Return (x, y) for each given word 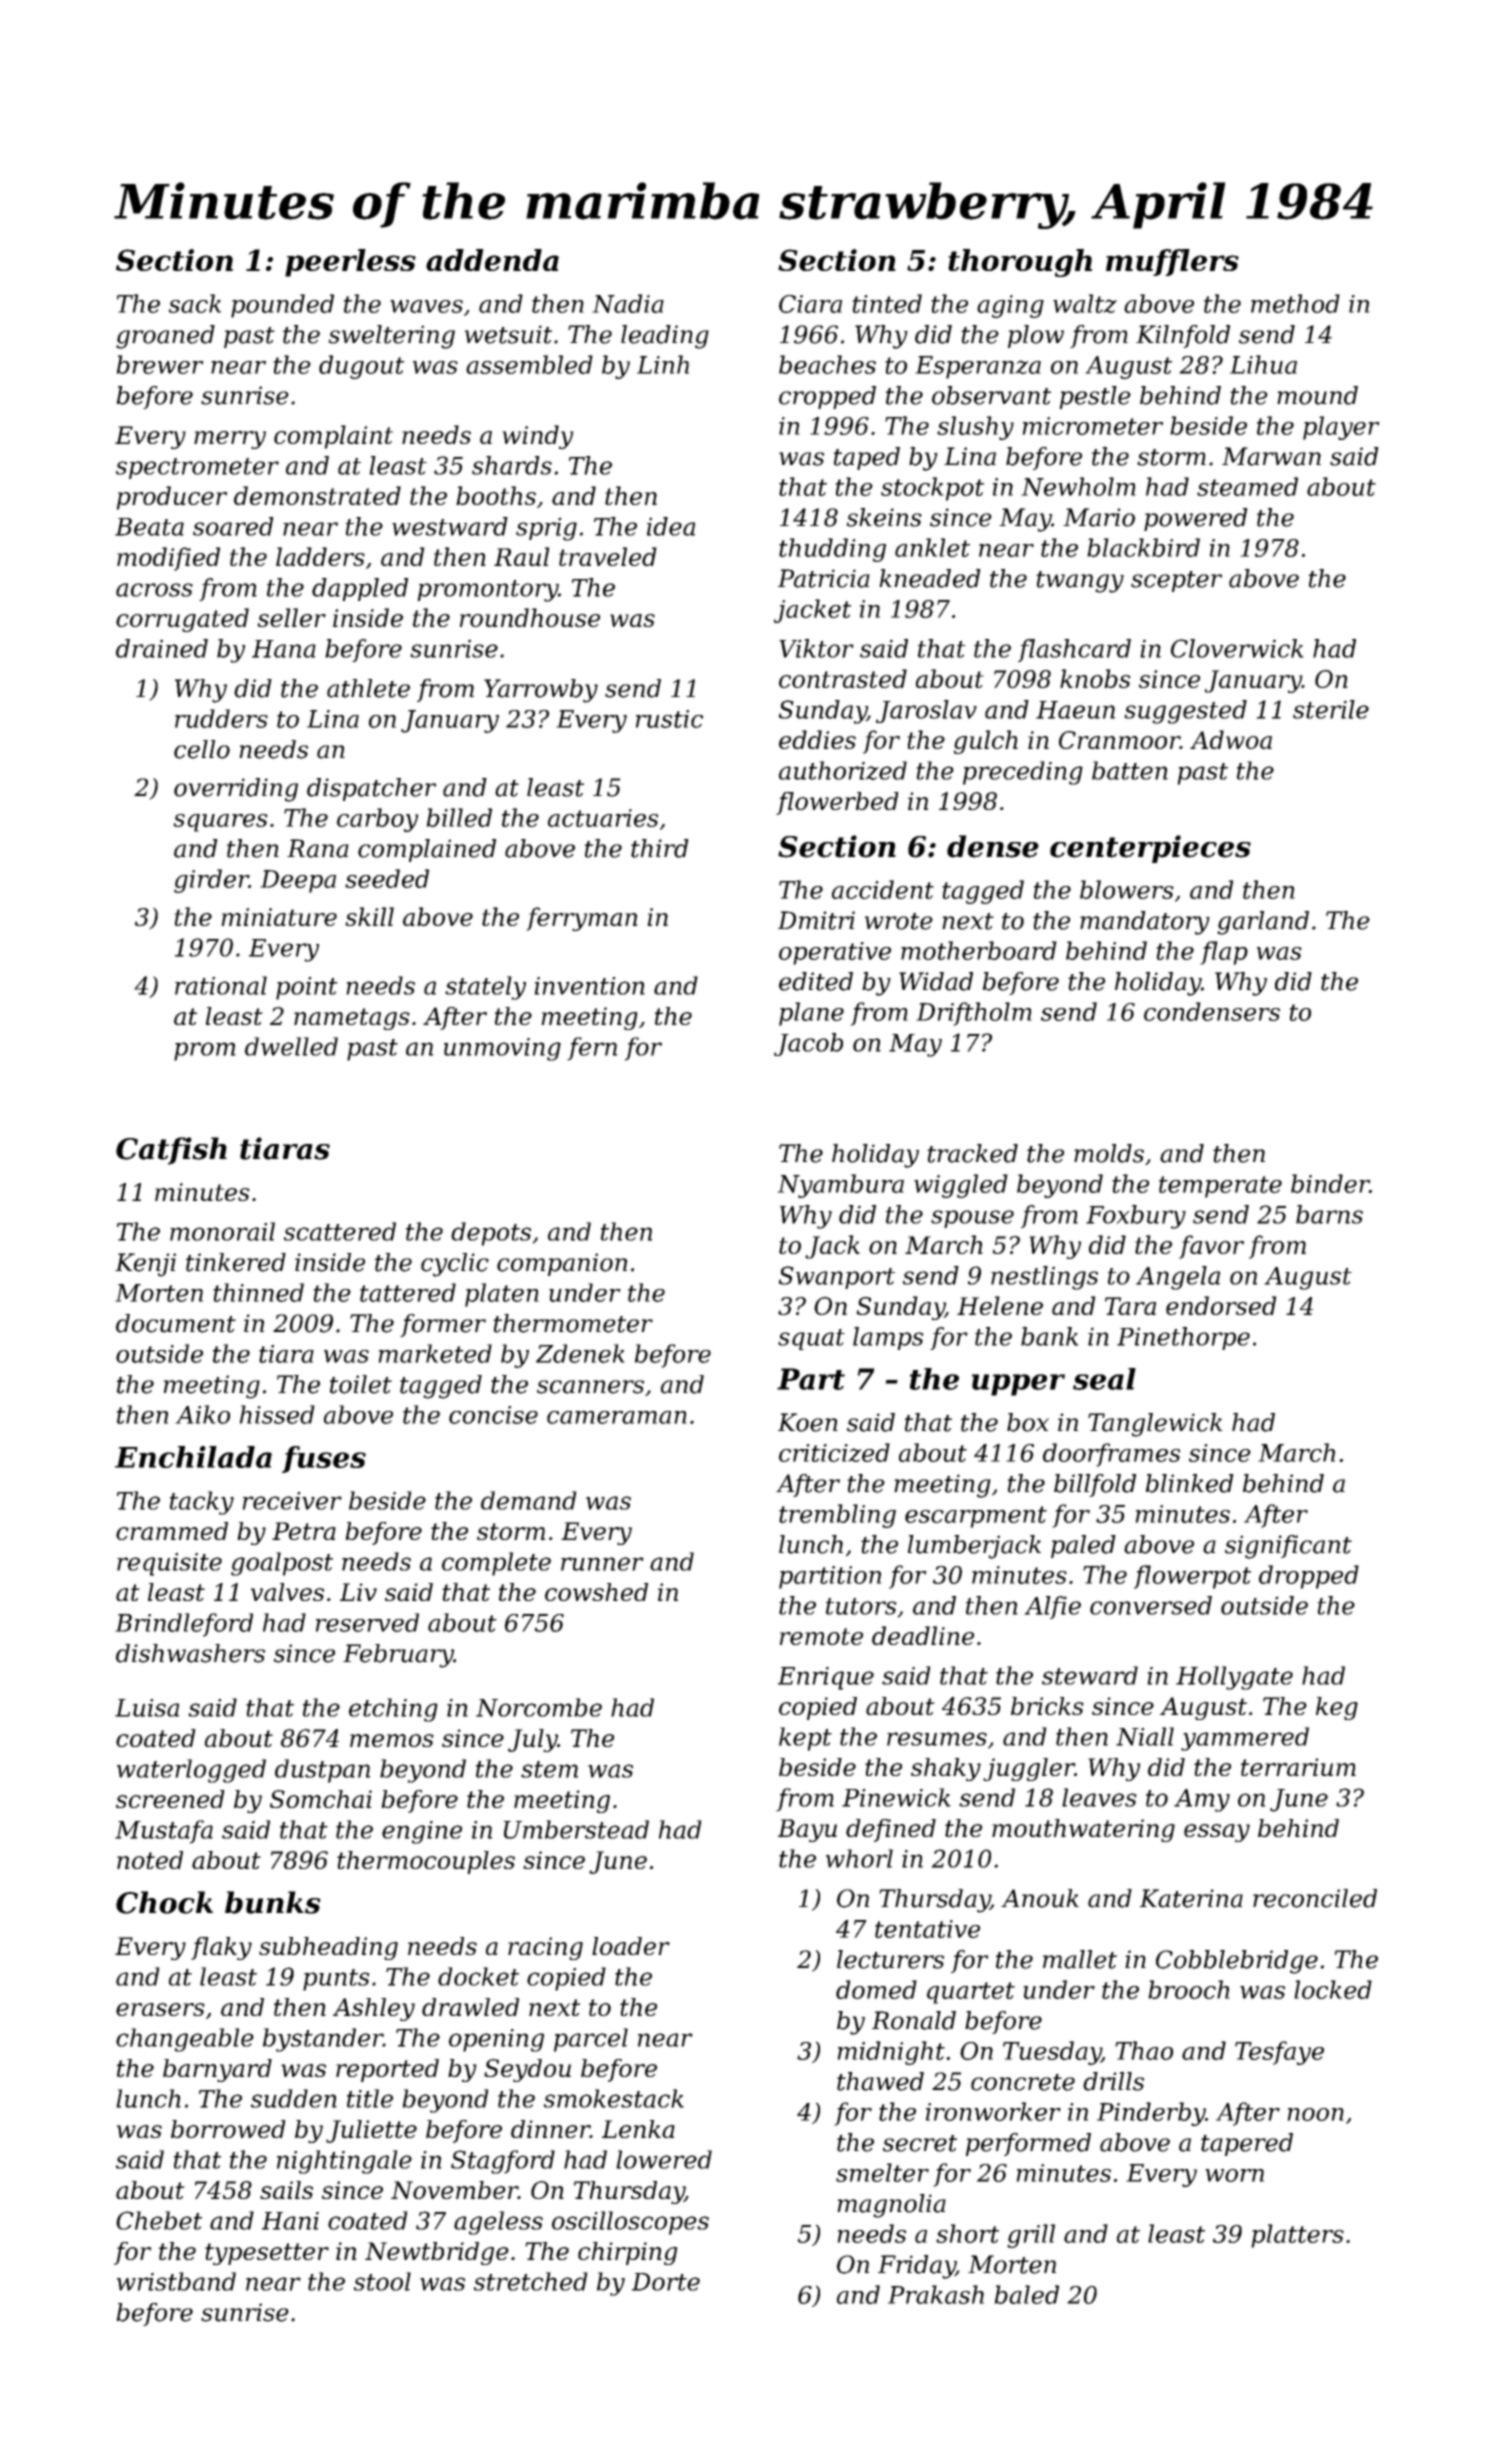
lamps (888, 1338)
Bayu (807, 1830)
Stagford (503, 2162)
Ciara (810, 304)
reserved (367, 1622)
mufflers (1172, 262)
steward (1090, 1675)
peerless (350, 263)
